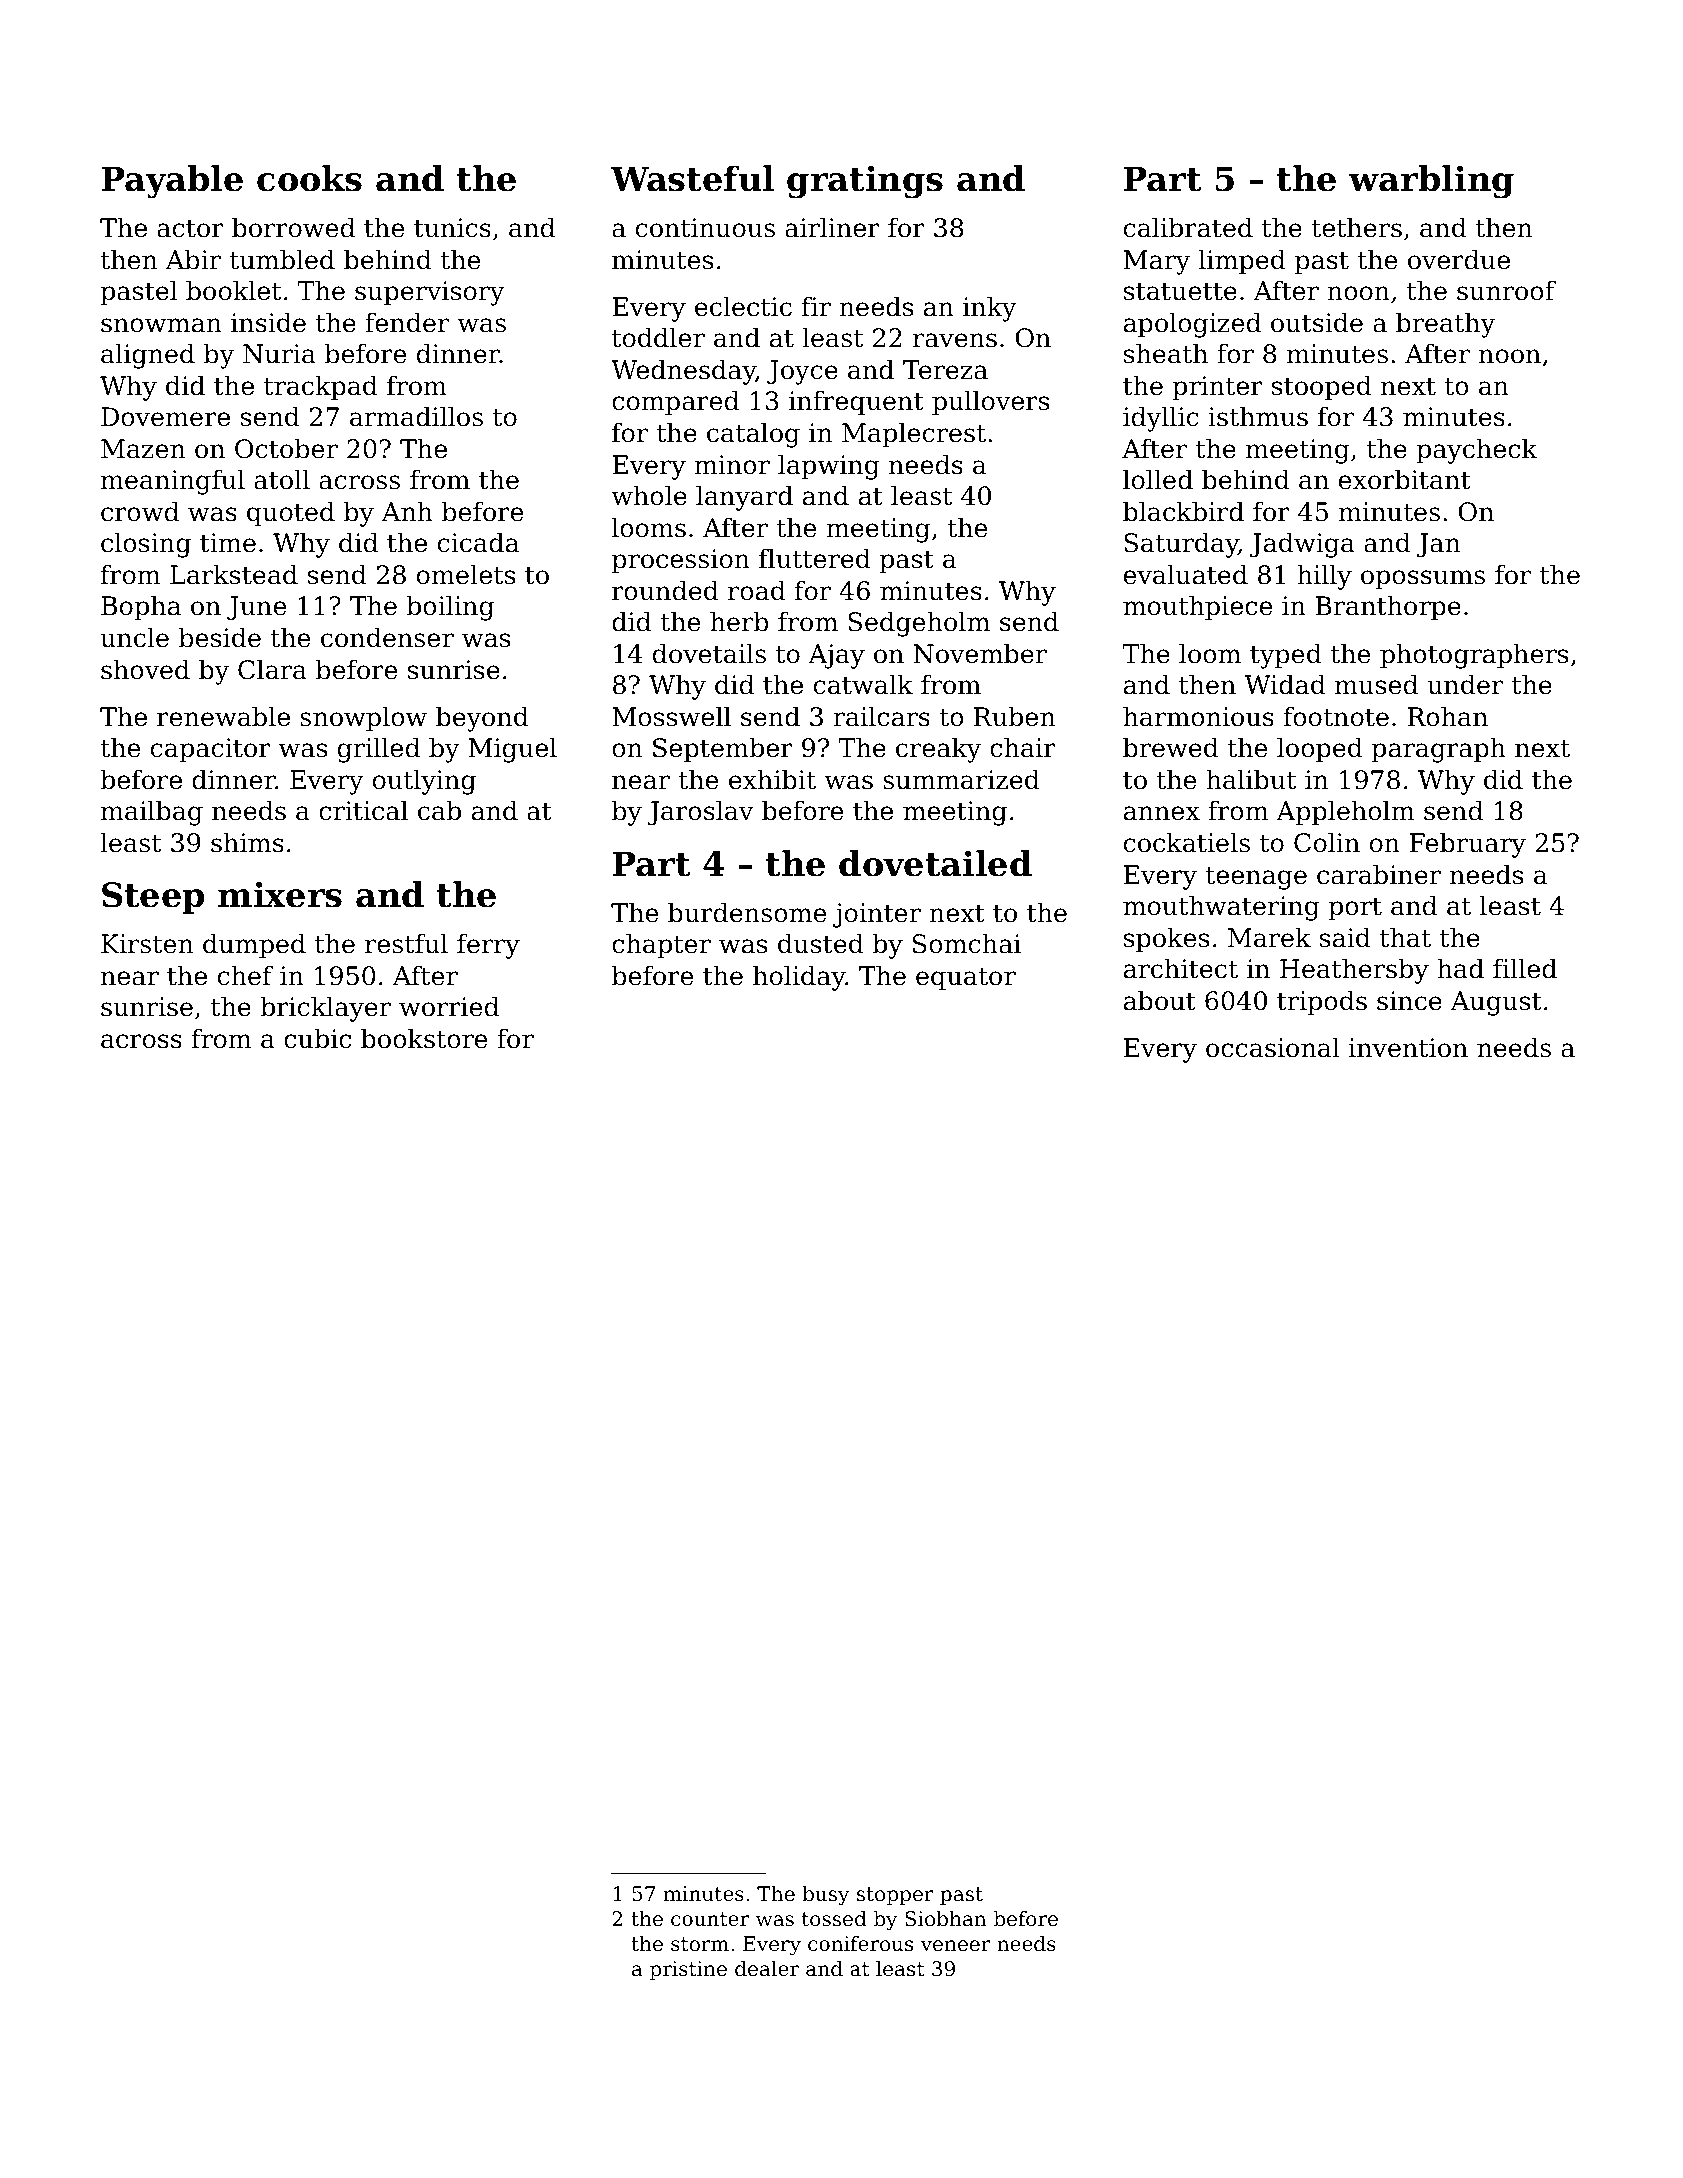 Image resolution: width=1683 pixels, height=2178 pixels. I want to click on stopper, so click(895, 1896).
